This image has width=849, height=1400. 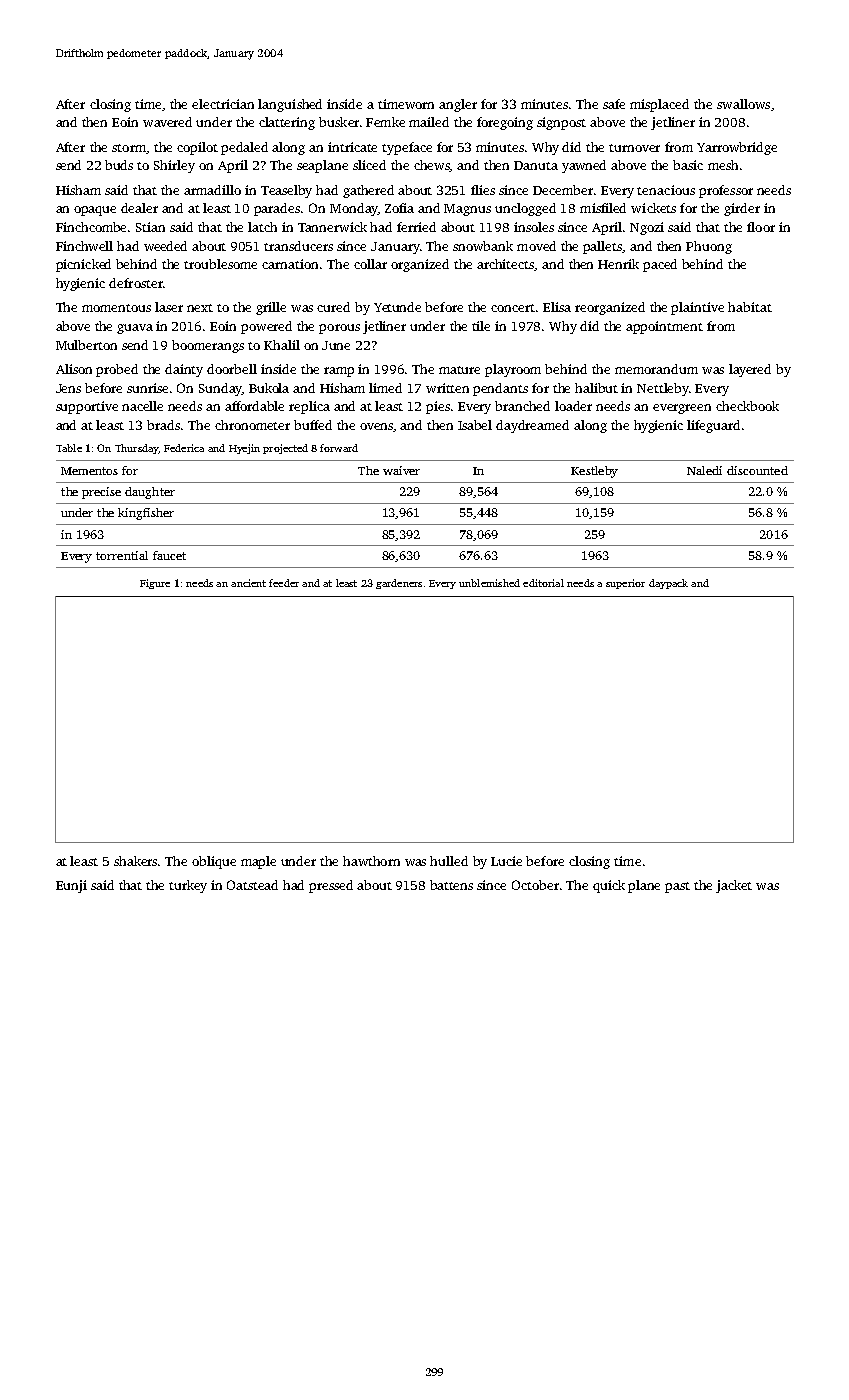 What do you see at coordinates (86, 345) in the image?
I see `Mulberton` at bounding box center [86, 345].
